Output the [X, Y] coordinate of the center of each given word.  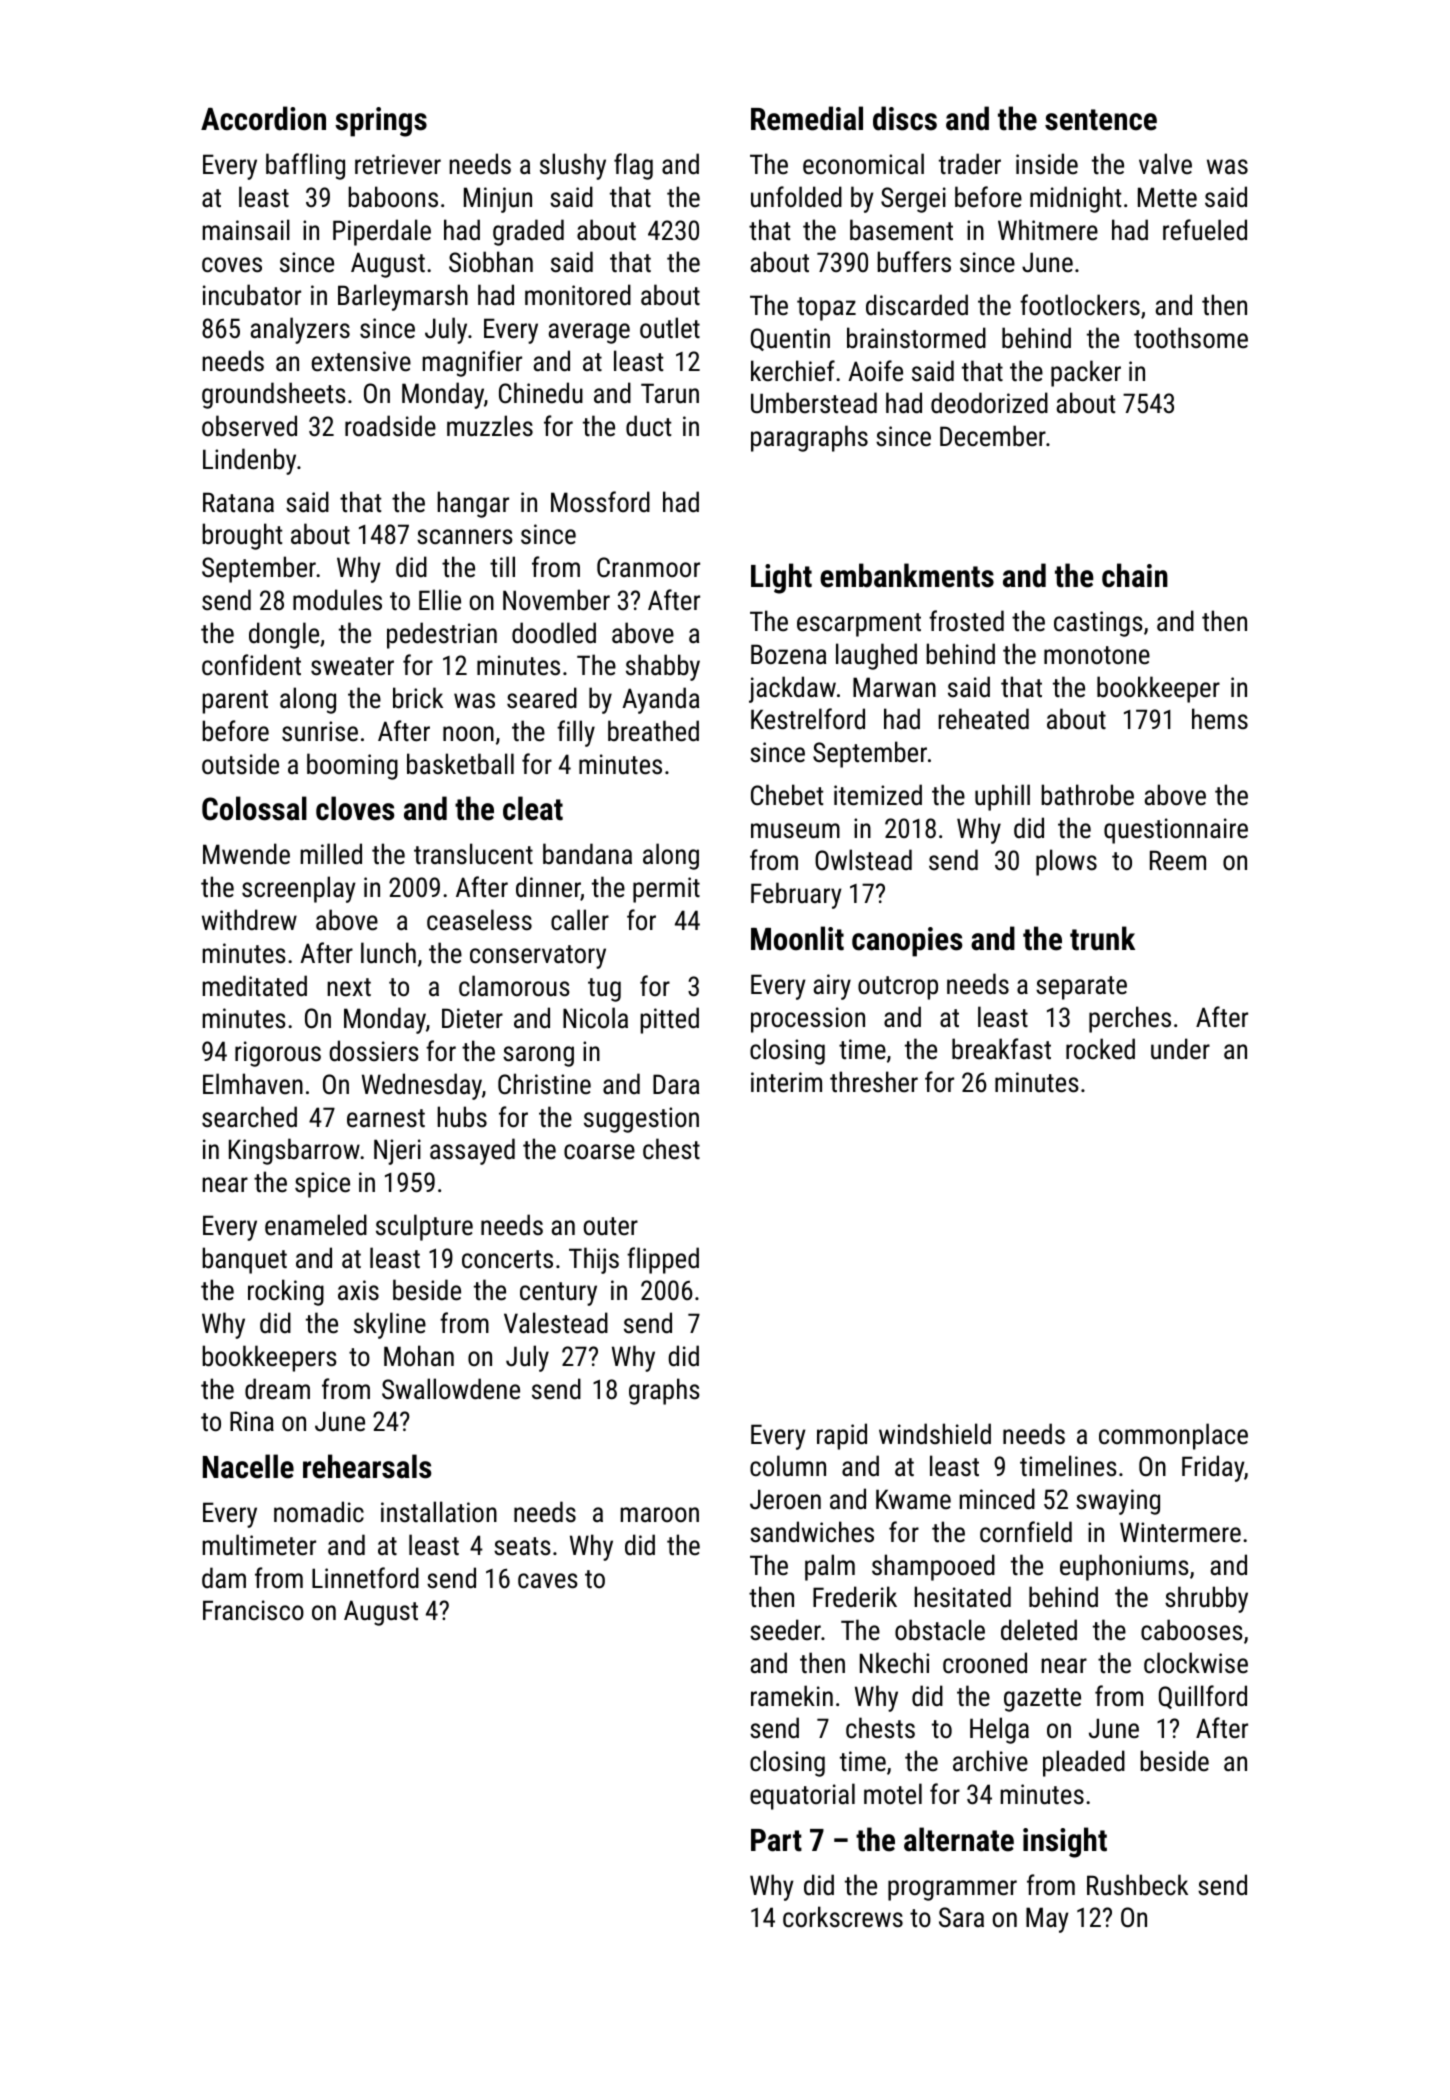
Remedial [807, 118]
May [1047, 1920]
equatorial [802, 1796]
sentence [1101, 120]
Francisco [253, 1610]
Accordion [263, 118]
